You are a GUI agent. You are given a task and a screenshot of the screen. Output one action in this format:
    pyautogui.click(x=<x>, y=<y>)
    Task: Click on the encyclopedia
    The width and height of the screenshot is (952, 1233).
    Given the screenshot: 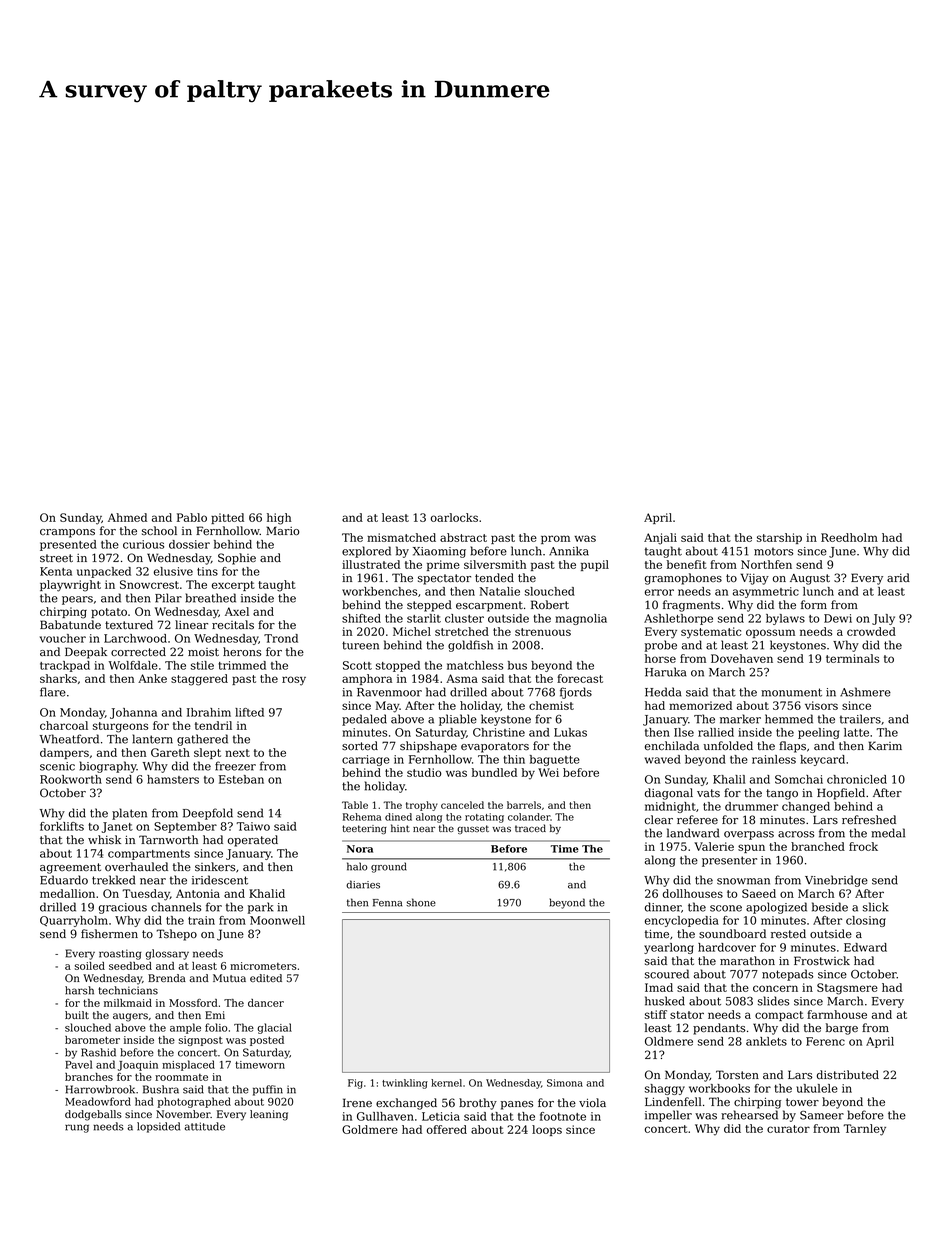 What is the action you would take?
    pyautogui.click(x=682, y=921)
